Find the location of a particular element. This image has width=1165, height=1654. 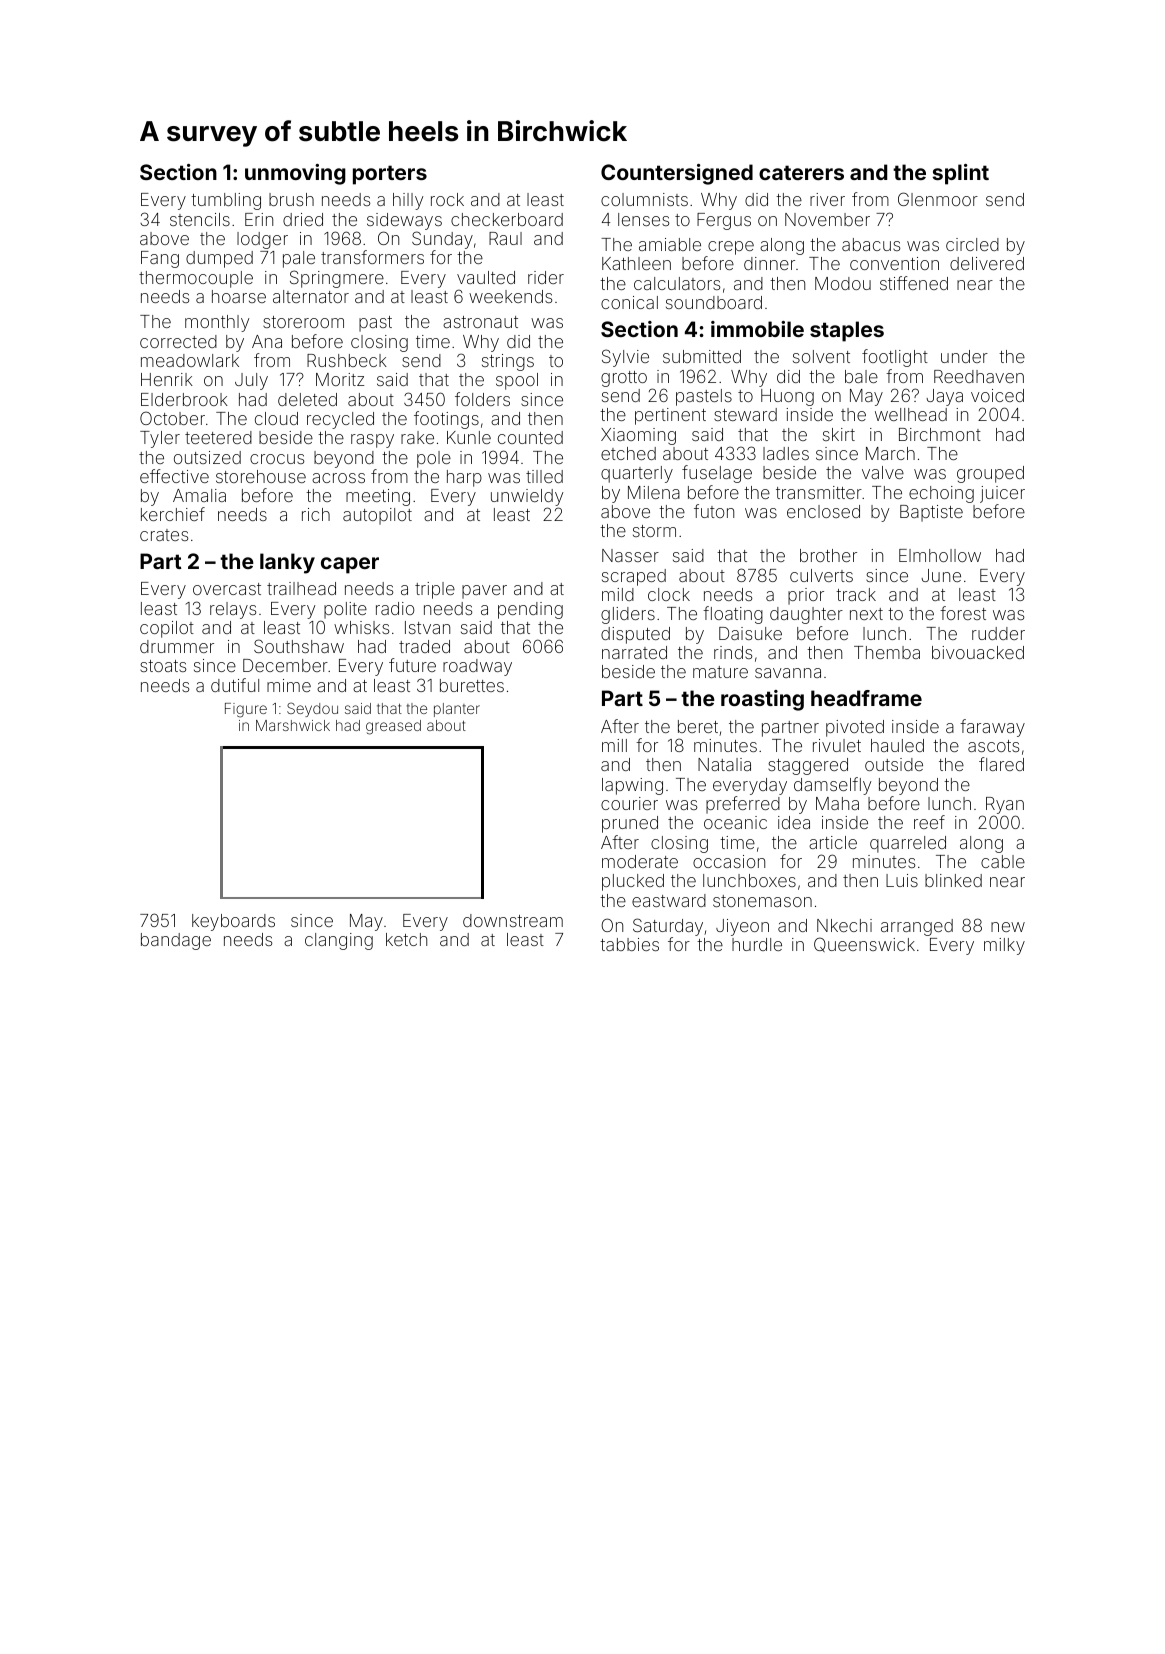

stoats is located at coordinates (163, 666).
